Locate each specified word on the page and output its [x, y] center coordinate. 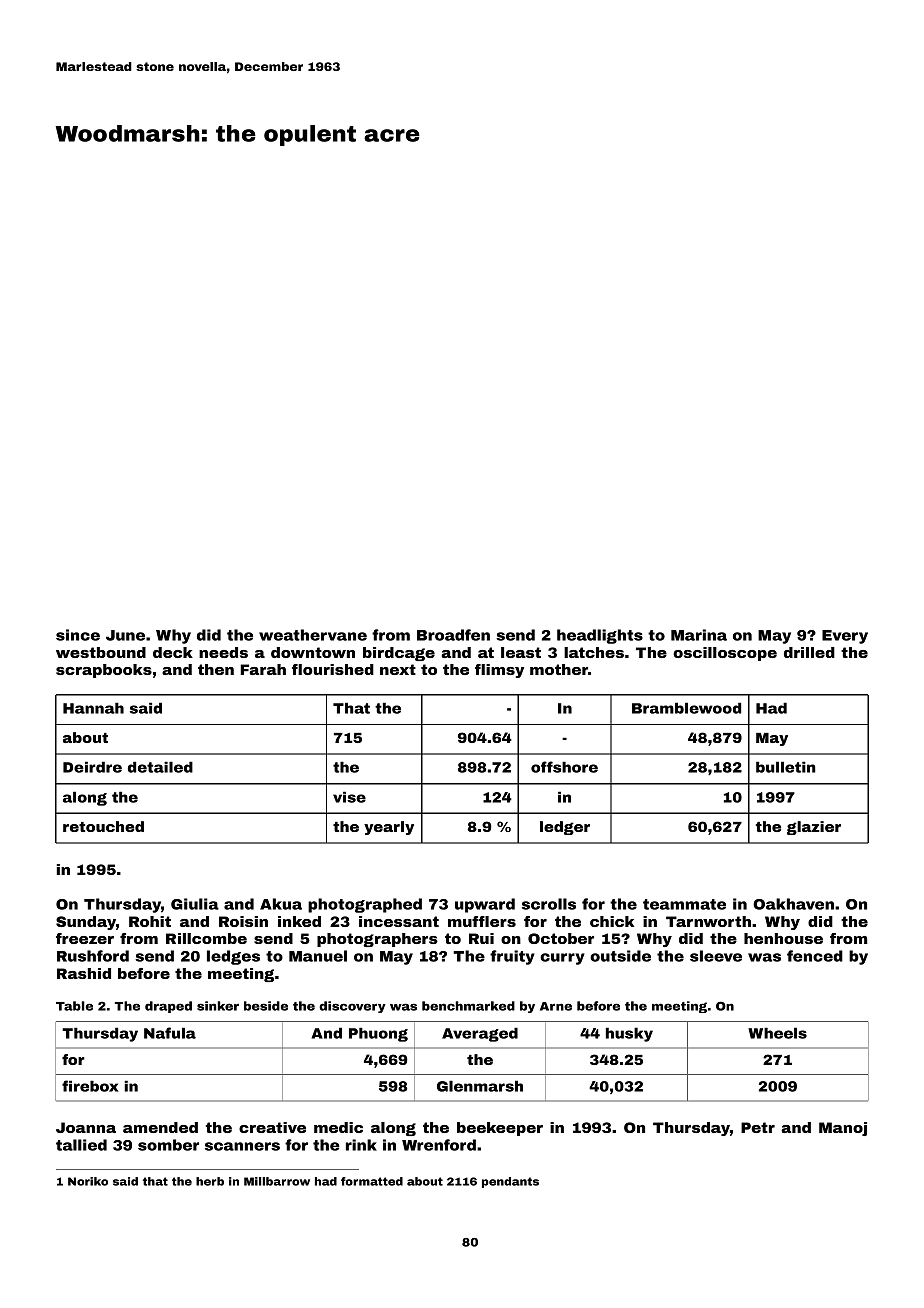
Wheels [777, 1033]
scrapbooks [104, 671]
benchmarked [468, 1006]
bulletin [786, 767]
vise [349, 797]
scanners [242, 1146]
